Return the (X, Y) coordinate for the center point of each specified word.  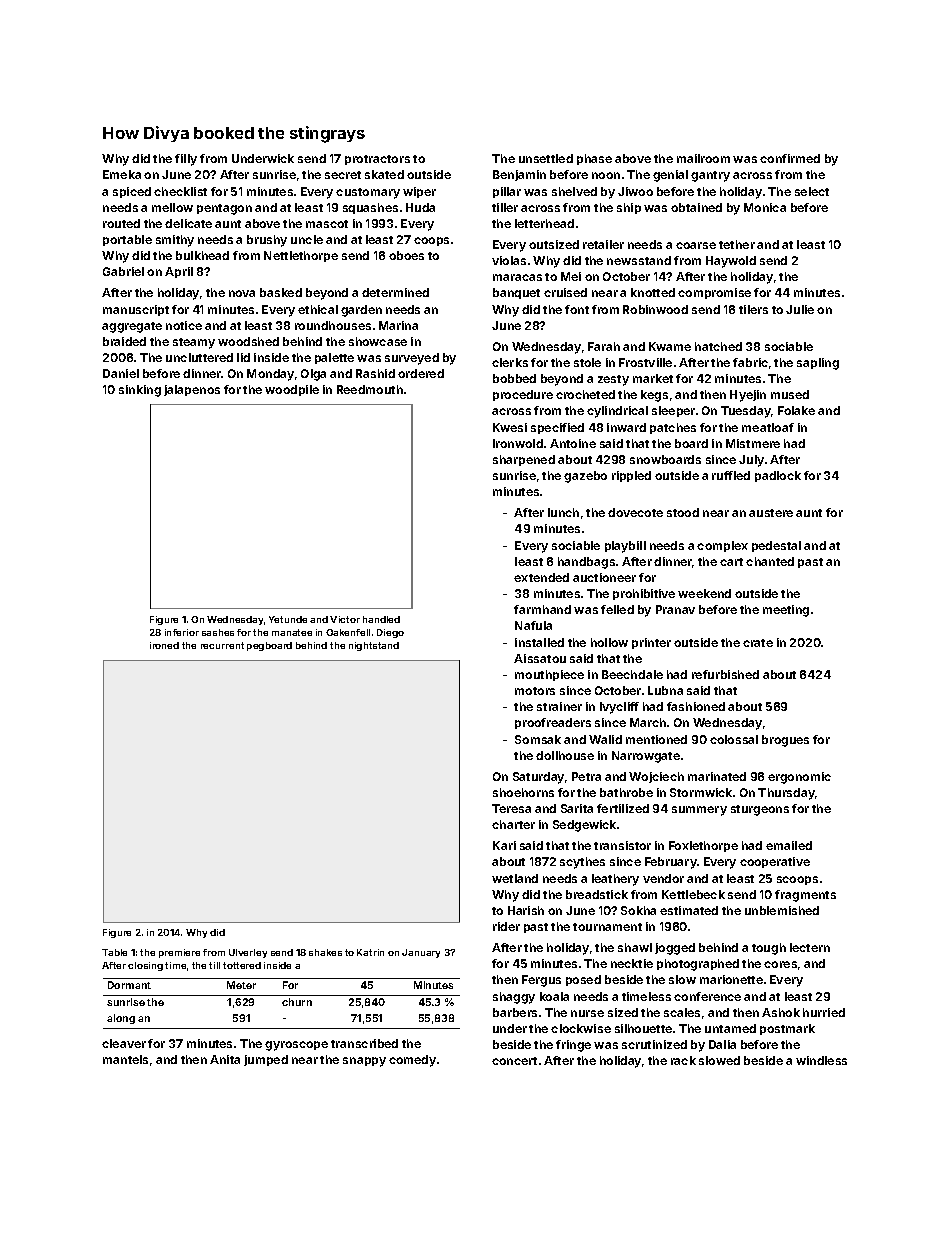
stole (587, 362)
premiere (179, 953)
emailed (789, 845)
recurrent (222, 645)
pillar (507, 192)
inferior (182, 632)
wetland (515, 878)
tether (737, 244)
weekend (704, 593)
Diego (390, 633)
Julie (800, 309)
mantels (125, 1059)
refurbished (725, 674)
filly (186, 160)
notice (184, 325)
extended (541, 577)
